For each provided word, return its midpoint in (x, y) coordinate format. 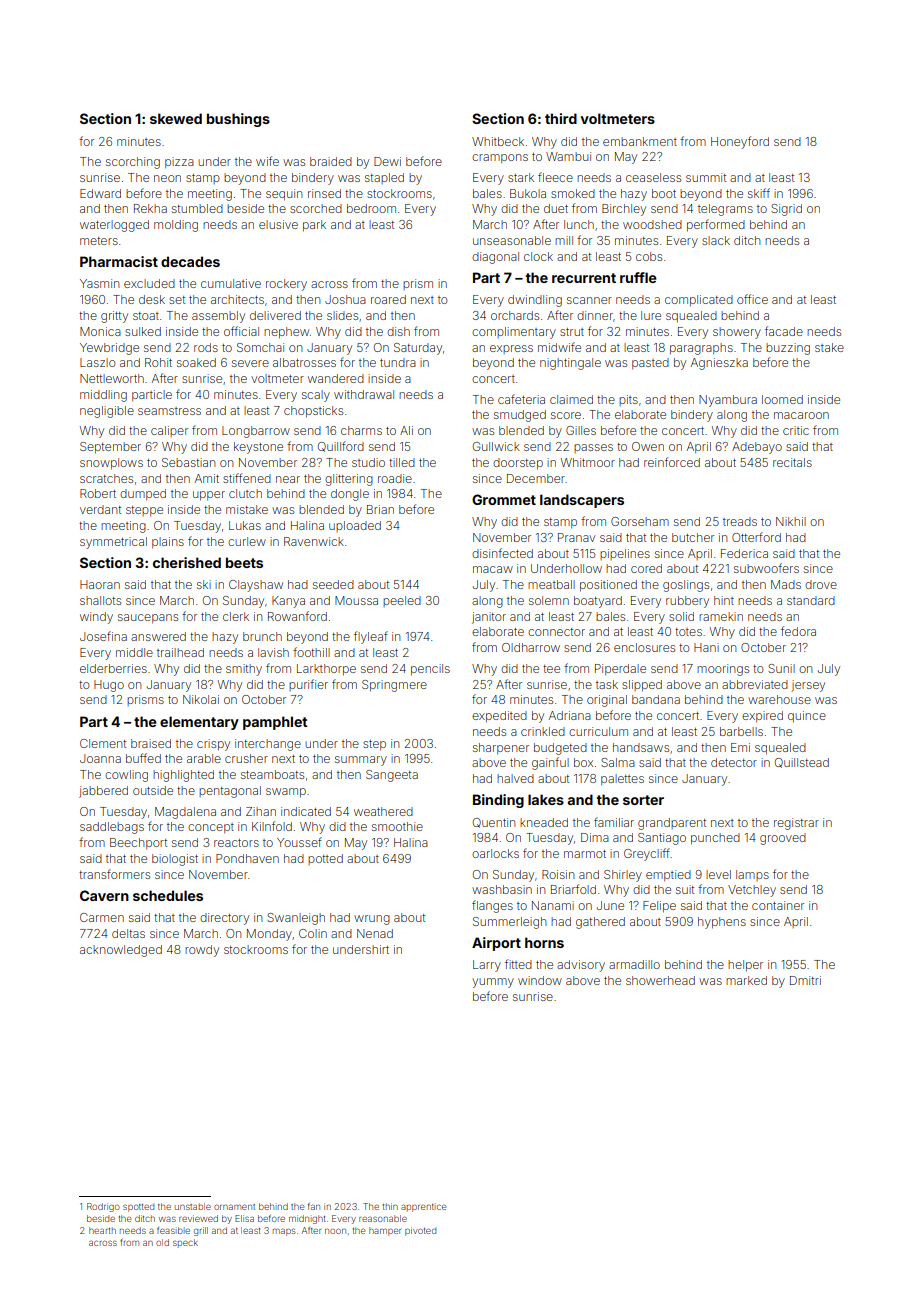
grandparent (672, 824)
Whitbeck (498, 141)
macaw (493, 569)
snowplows (111, 464)
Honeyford (740, 142)
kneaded (544, 822)
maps (284, 1232)
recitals (792, 462)
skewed (176, 118)
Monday (269, 935)
